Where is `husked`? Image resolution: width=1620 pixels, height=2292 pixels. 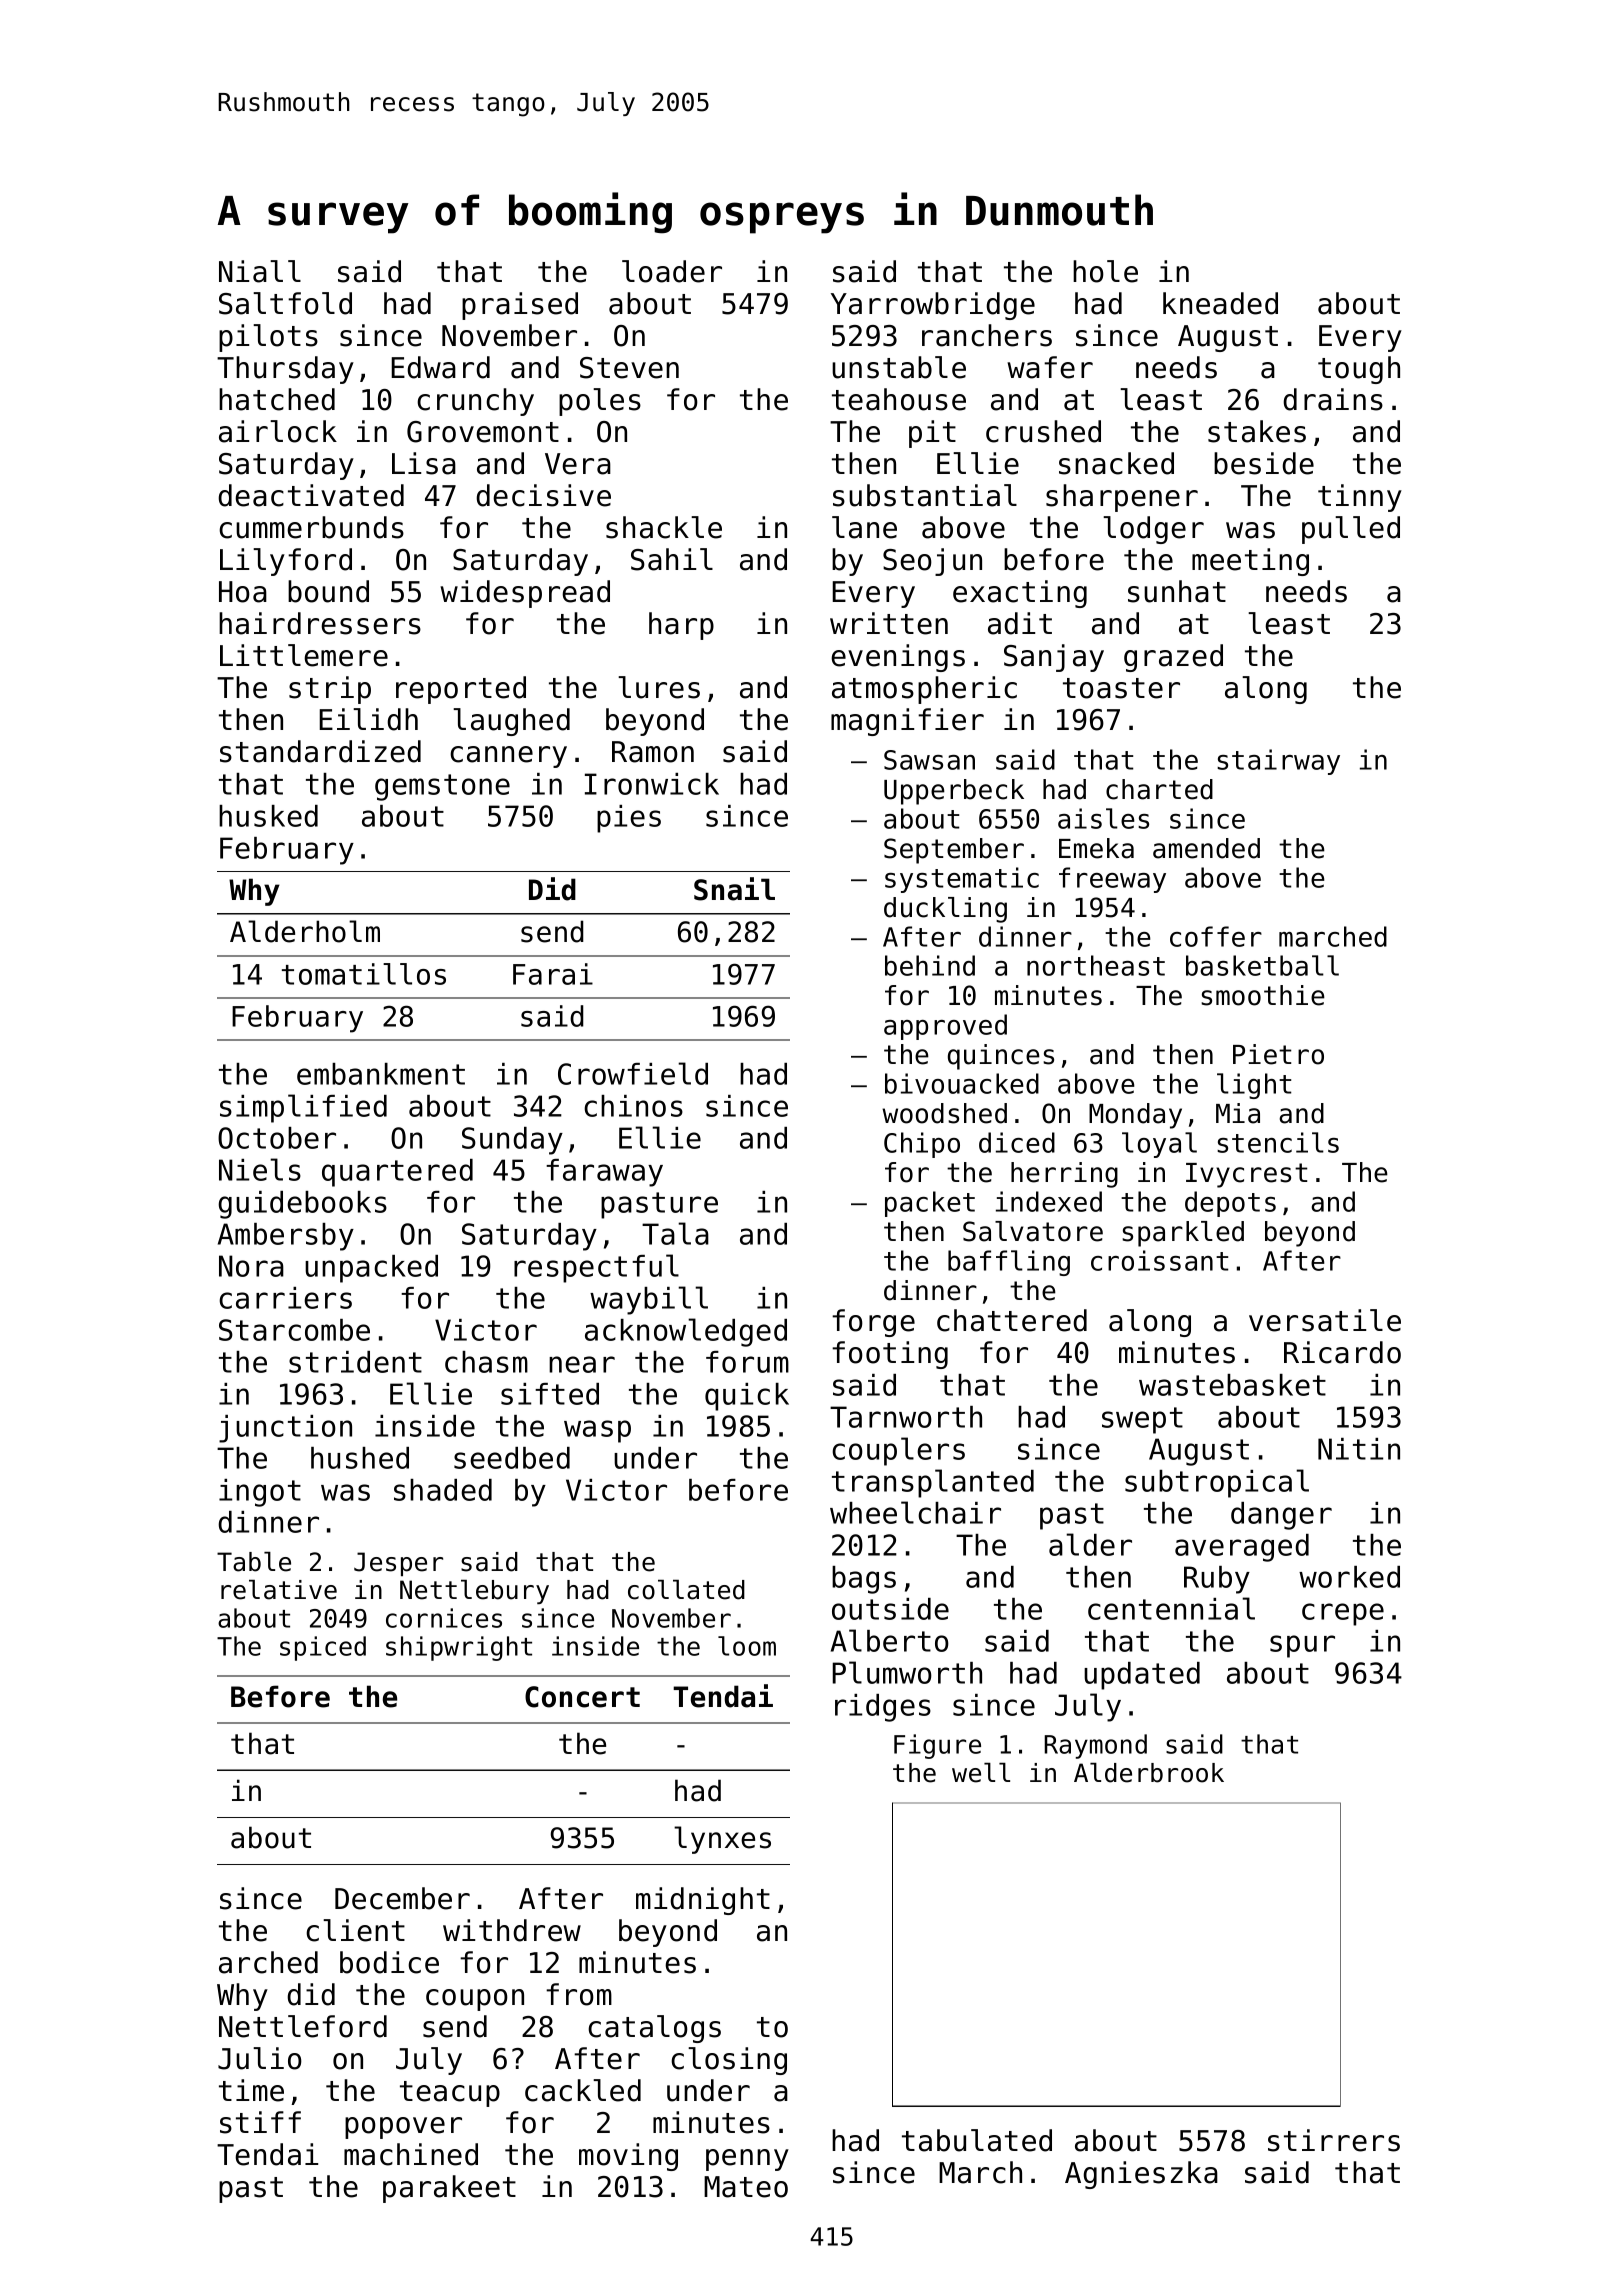
husked is located at coordinates (268, 816).
